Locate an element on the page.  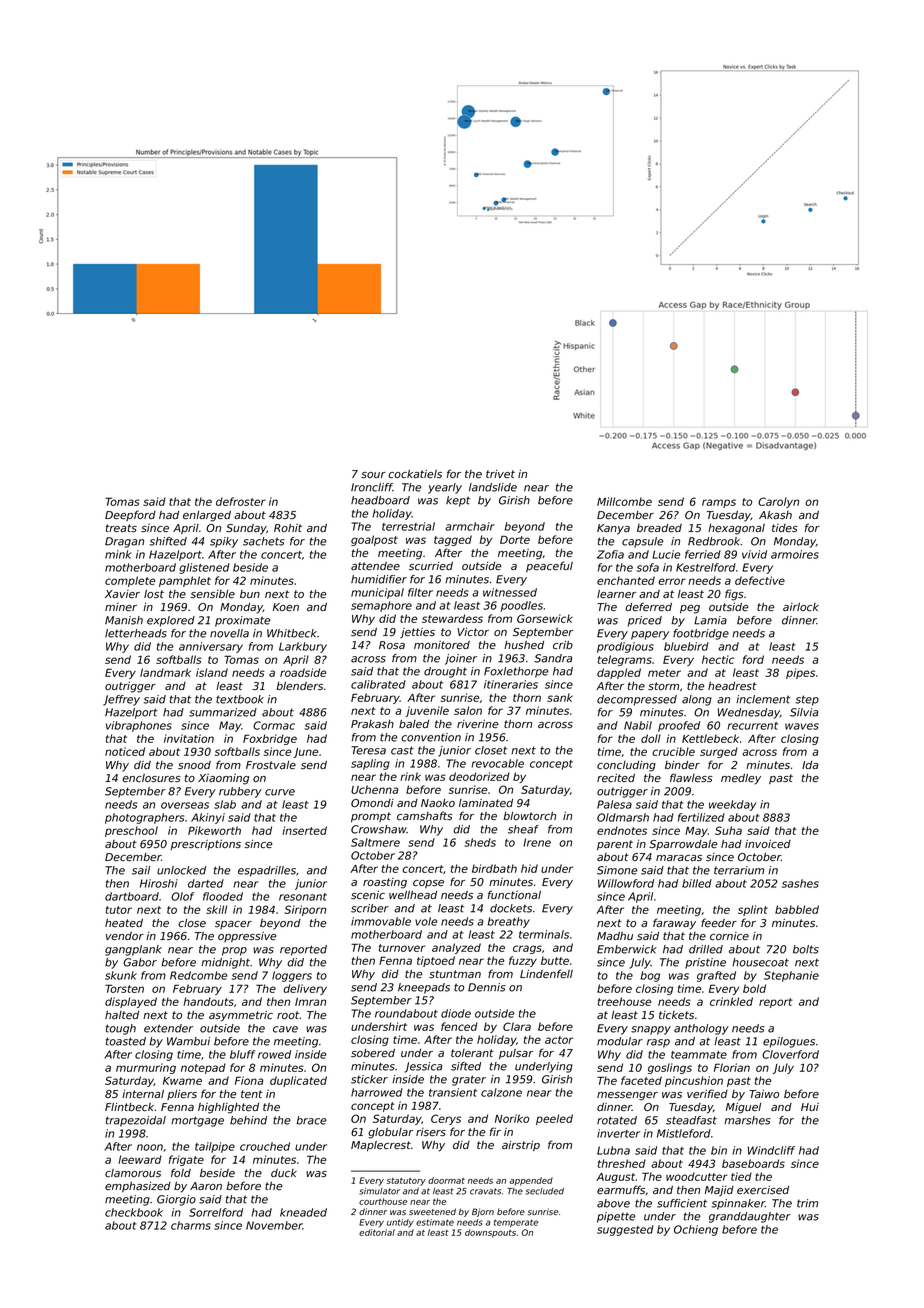
epilogues is located at coordinates (789, 1042).
